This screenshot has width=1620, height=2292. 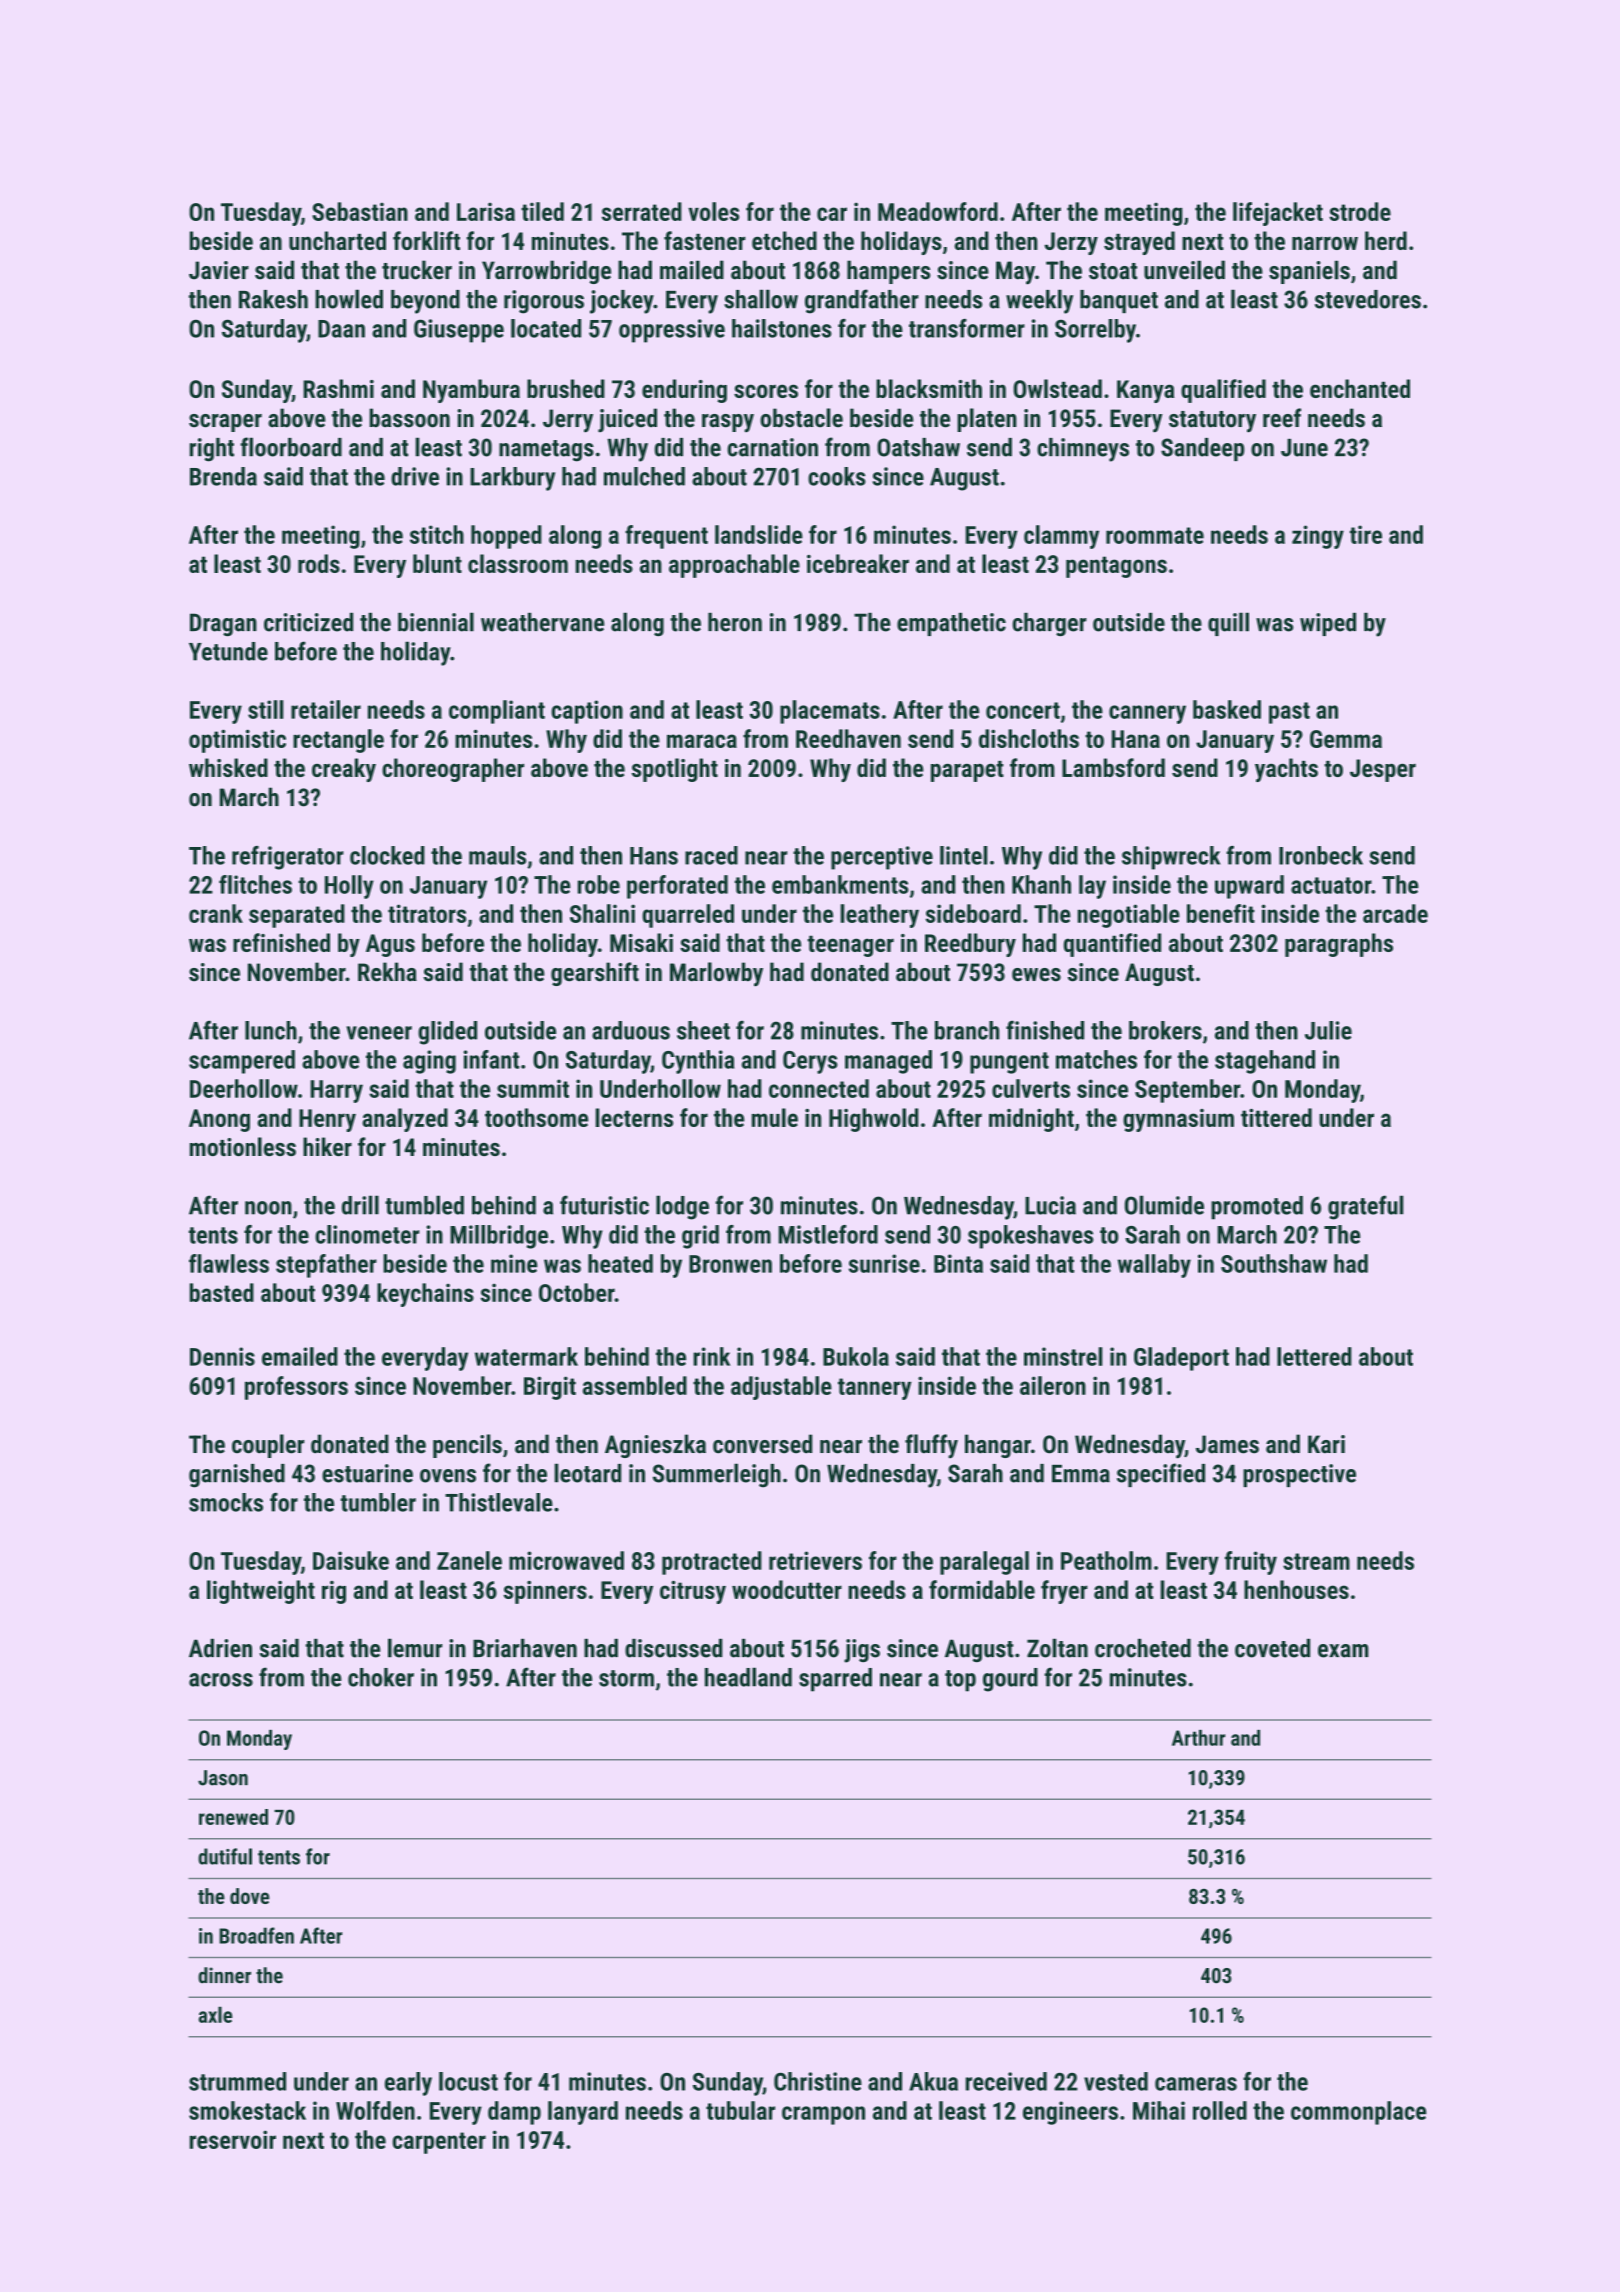 I want to click on lettered, so click(x=1314, y=1356).
